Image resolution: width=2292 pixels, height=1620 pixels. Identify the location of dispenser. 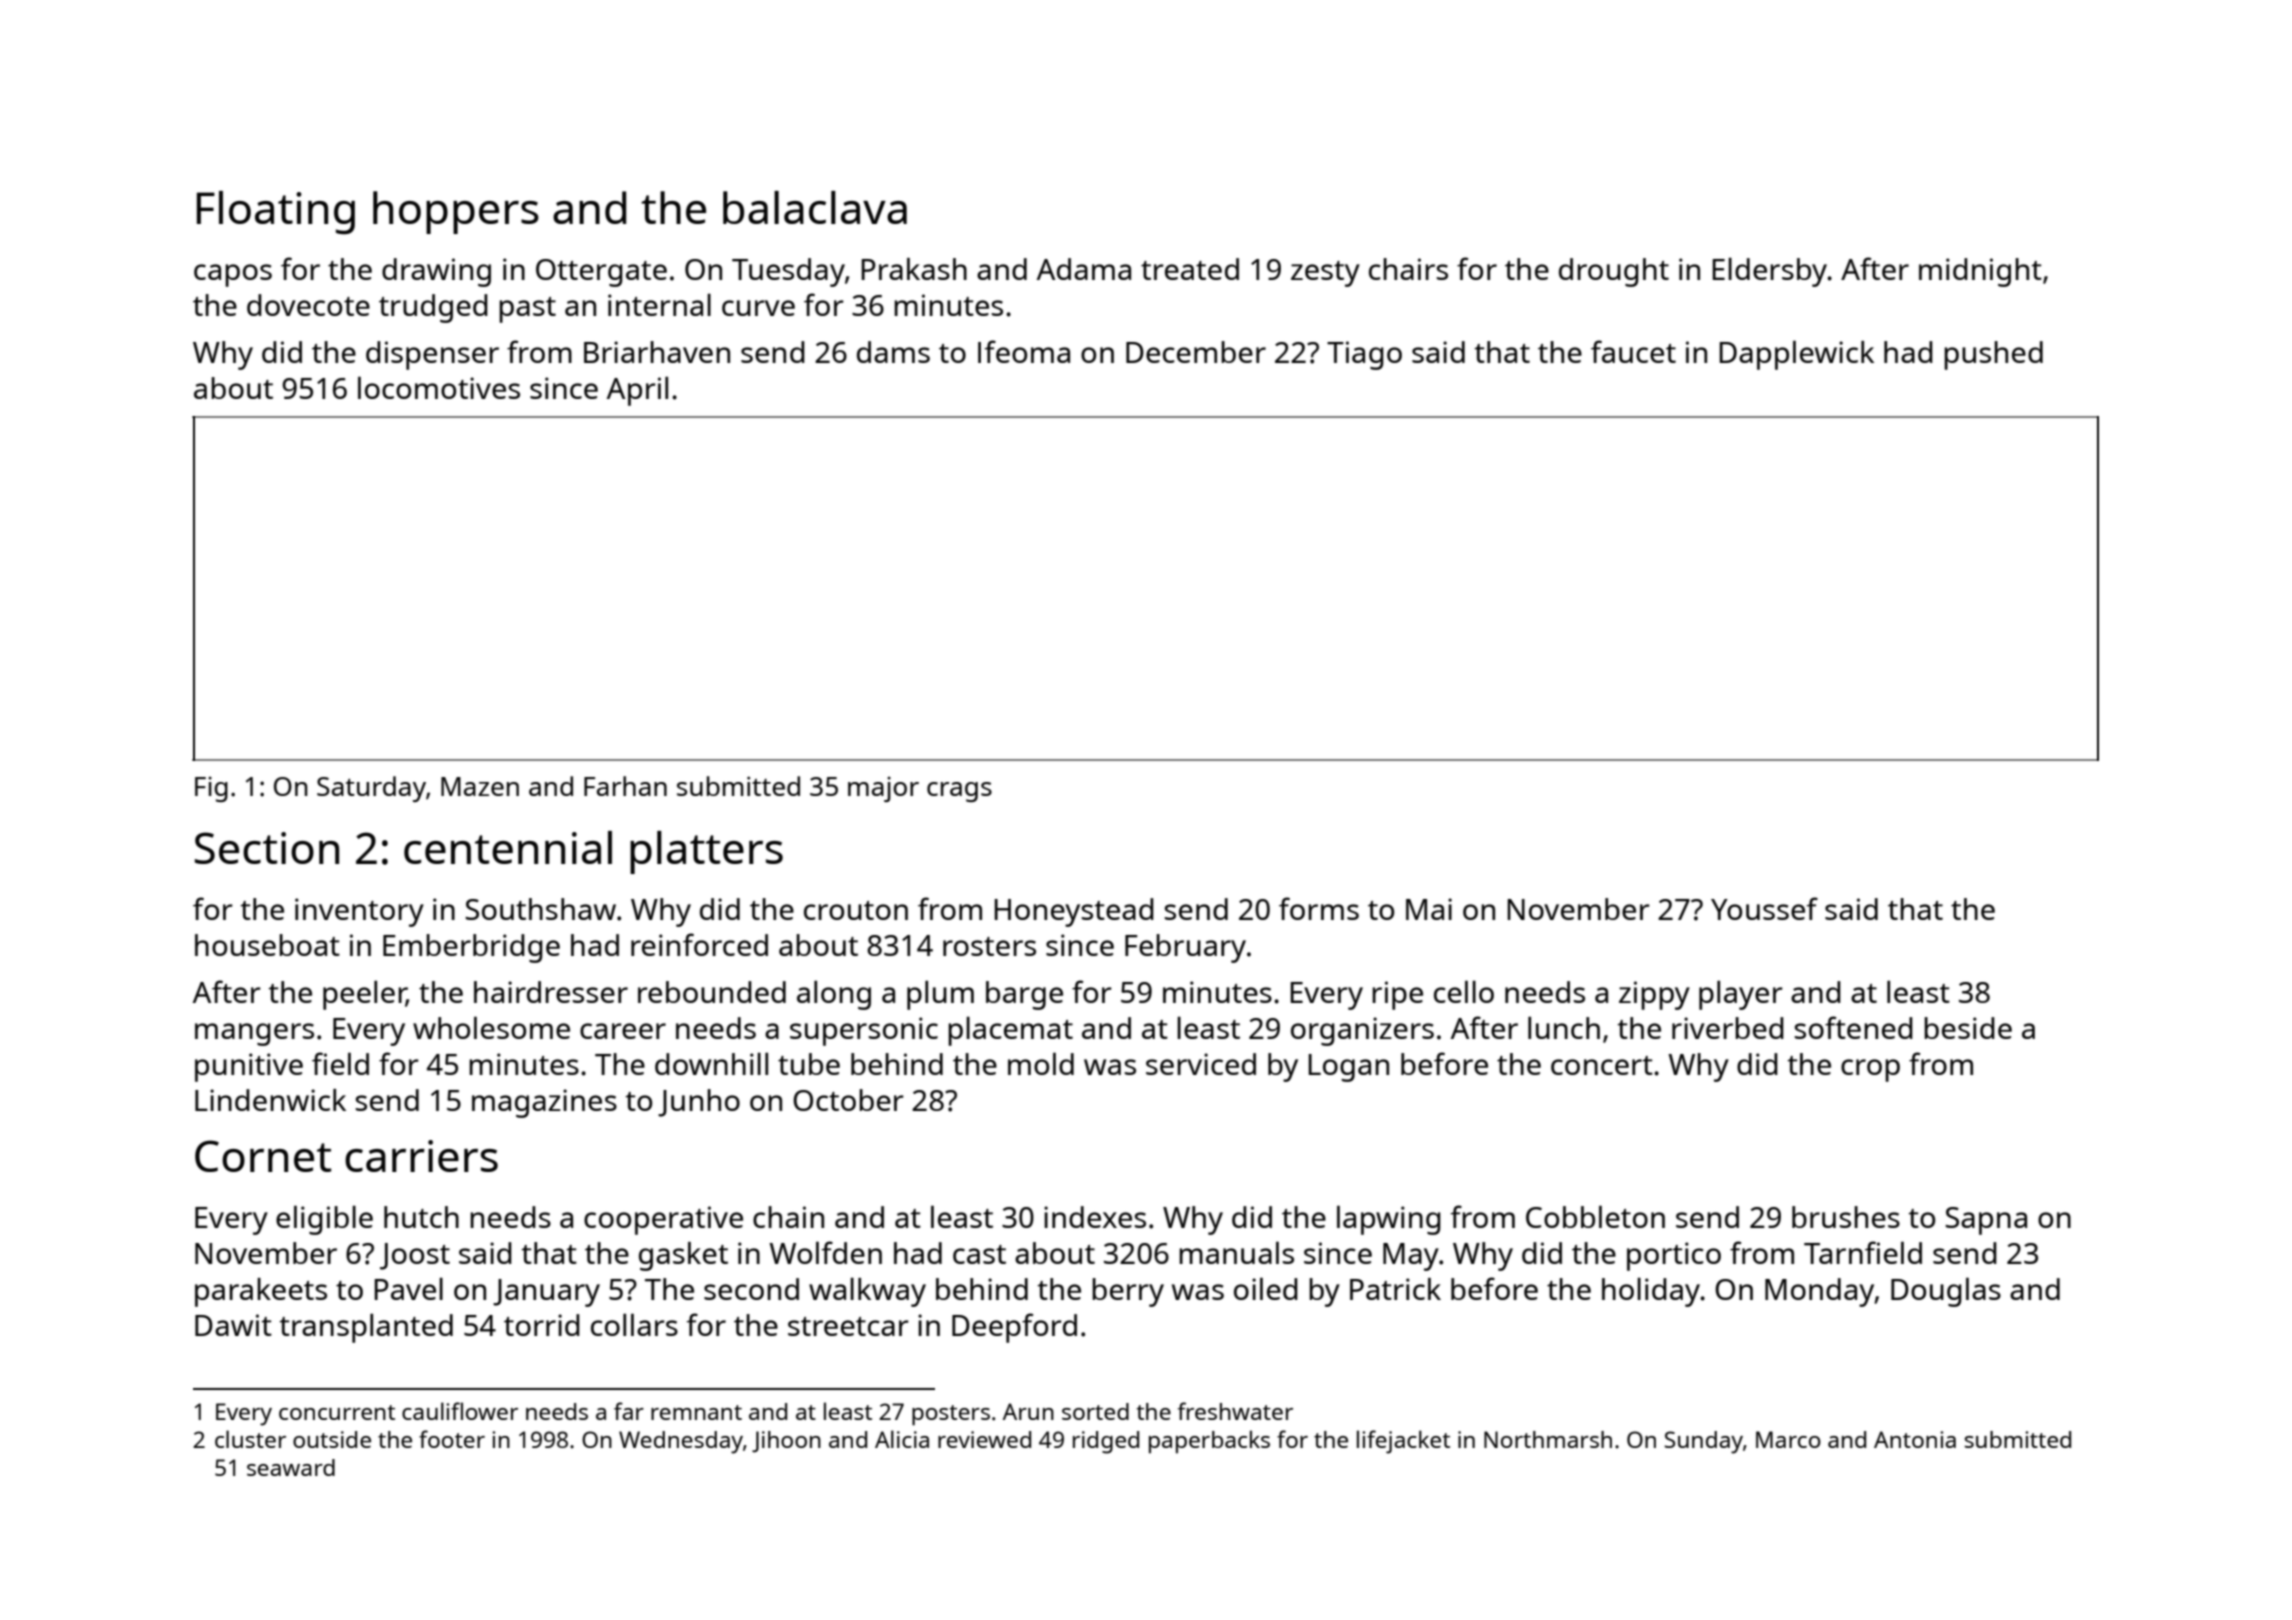
(432, 355).
